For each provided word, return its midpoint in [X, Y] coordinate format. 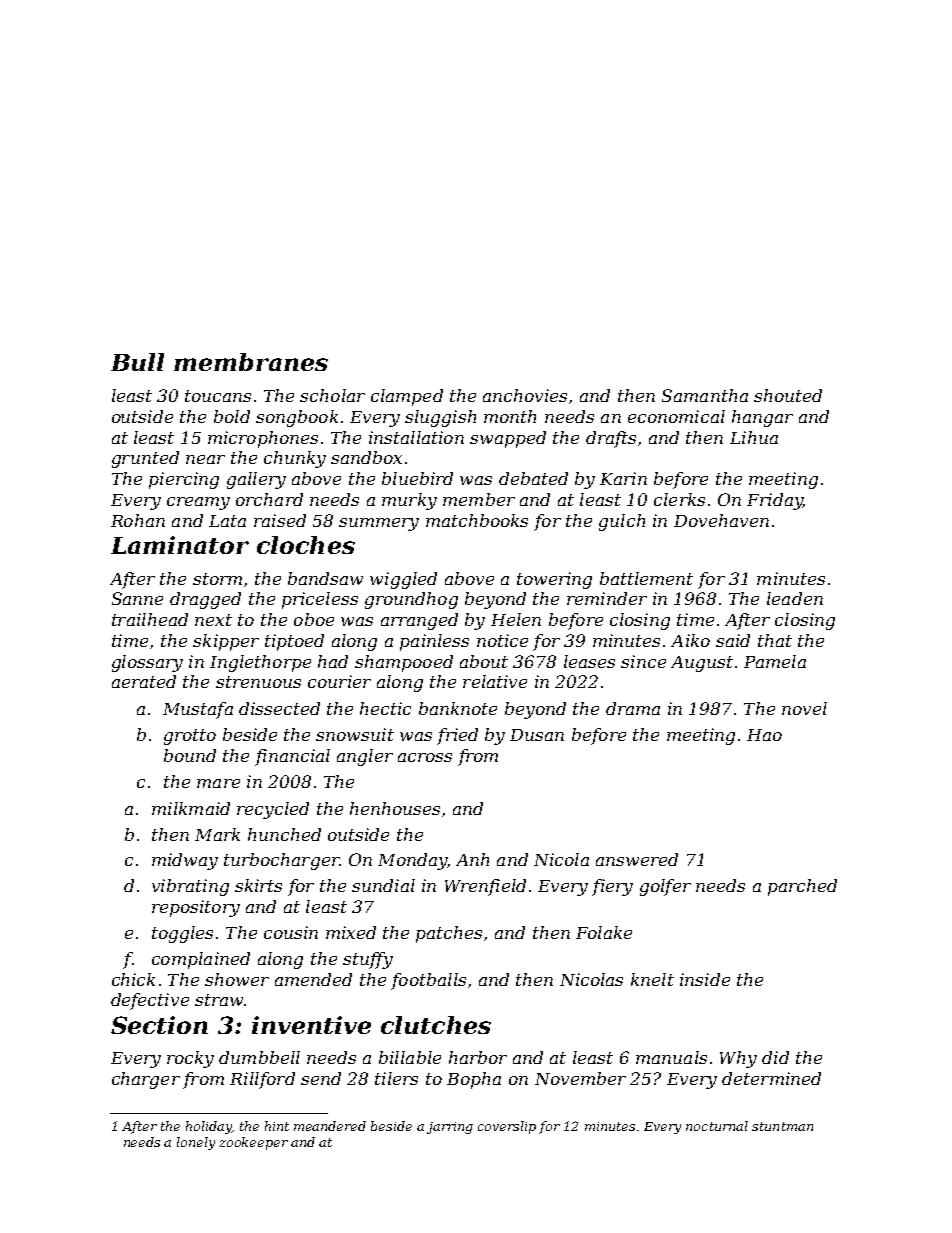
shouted [788, 395]
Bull [137, 362]
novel [804, 708]
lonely [196, 1143]
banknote [458, 708]
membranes [251, 362]
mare [218, 783]
